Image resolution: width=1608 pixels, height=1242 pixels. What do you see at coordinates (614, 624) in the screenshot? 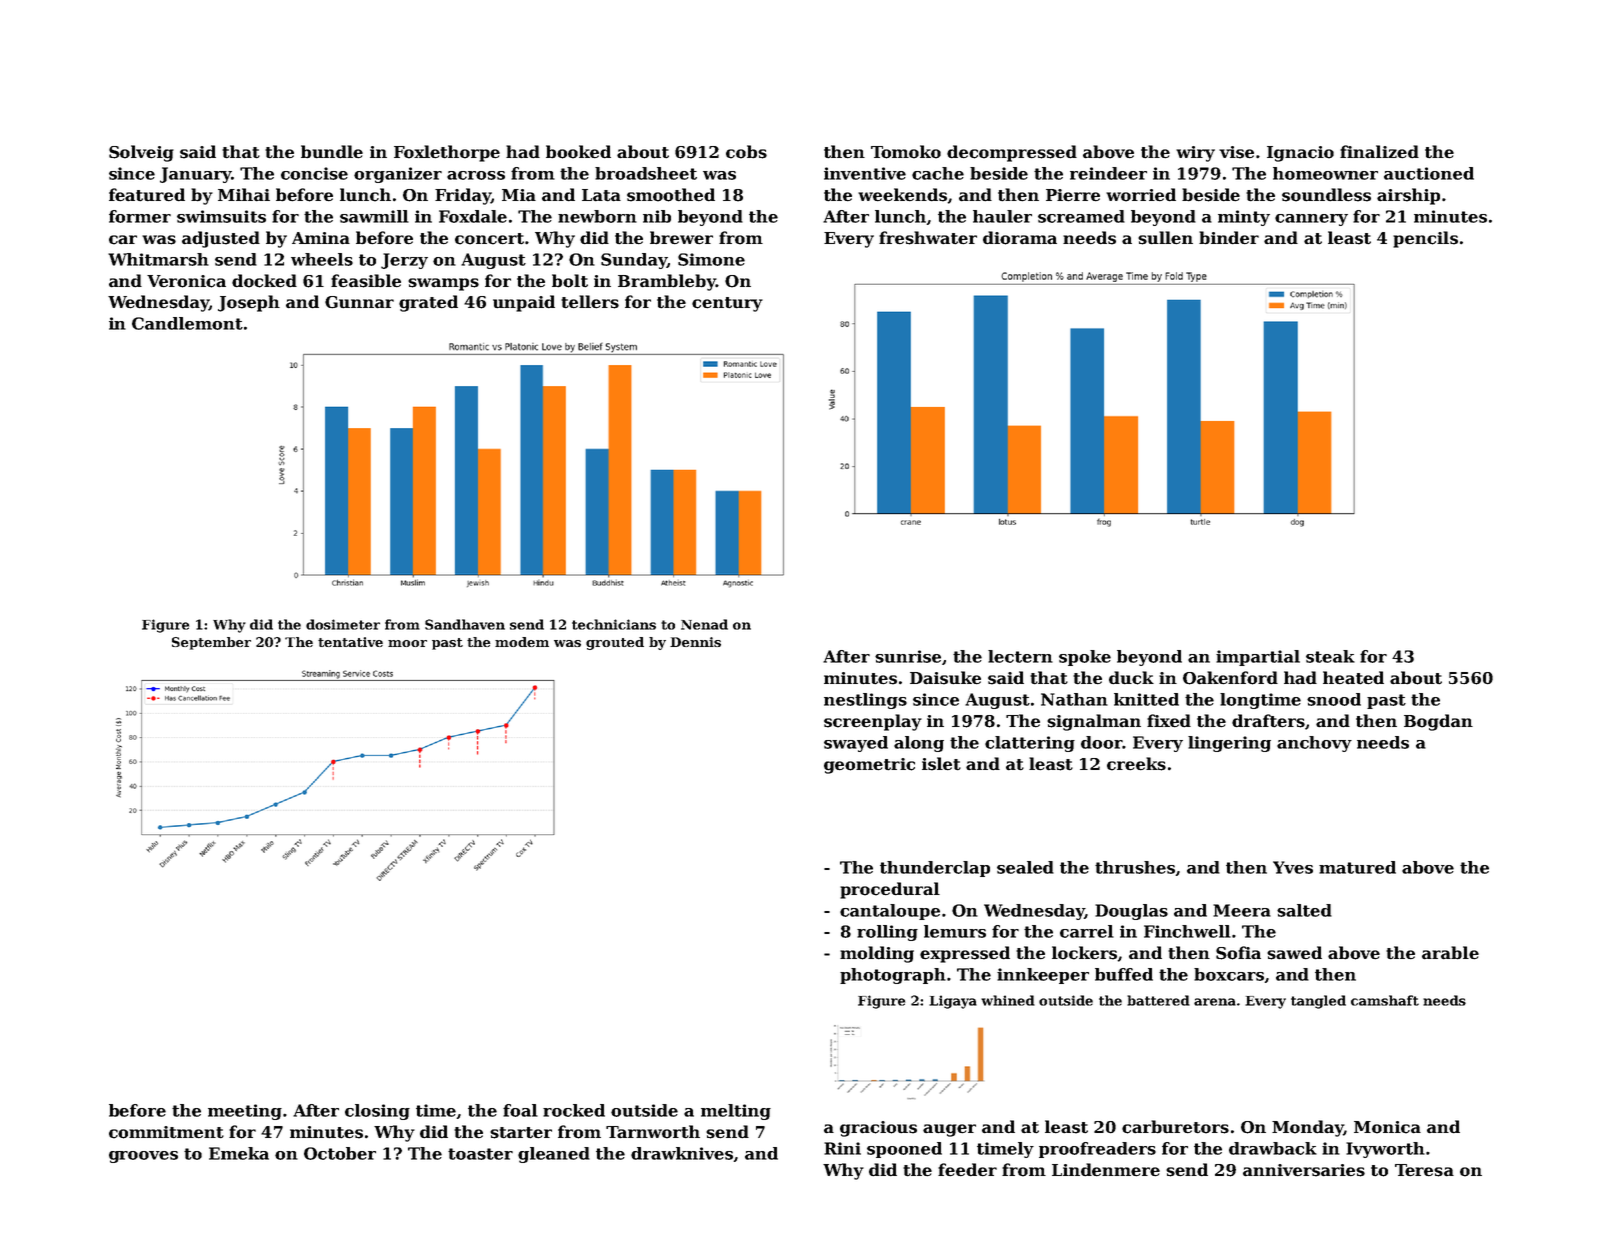
I see `technicians` at bounding box center [614, 624].
